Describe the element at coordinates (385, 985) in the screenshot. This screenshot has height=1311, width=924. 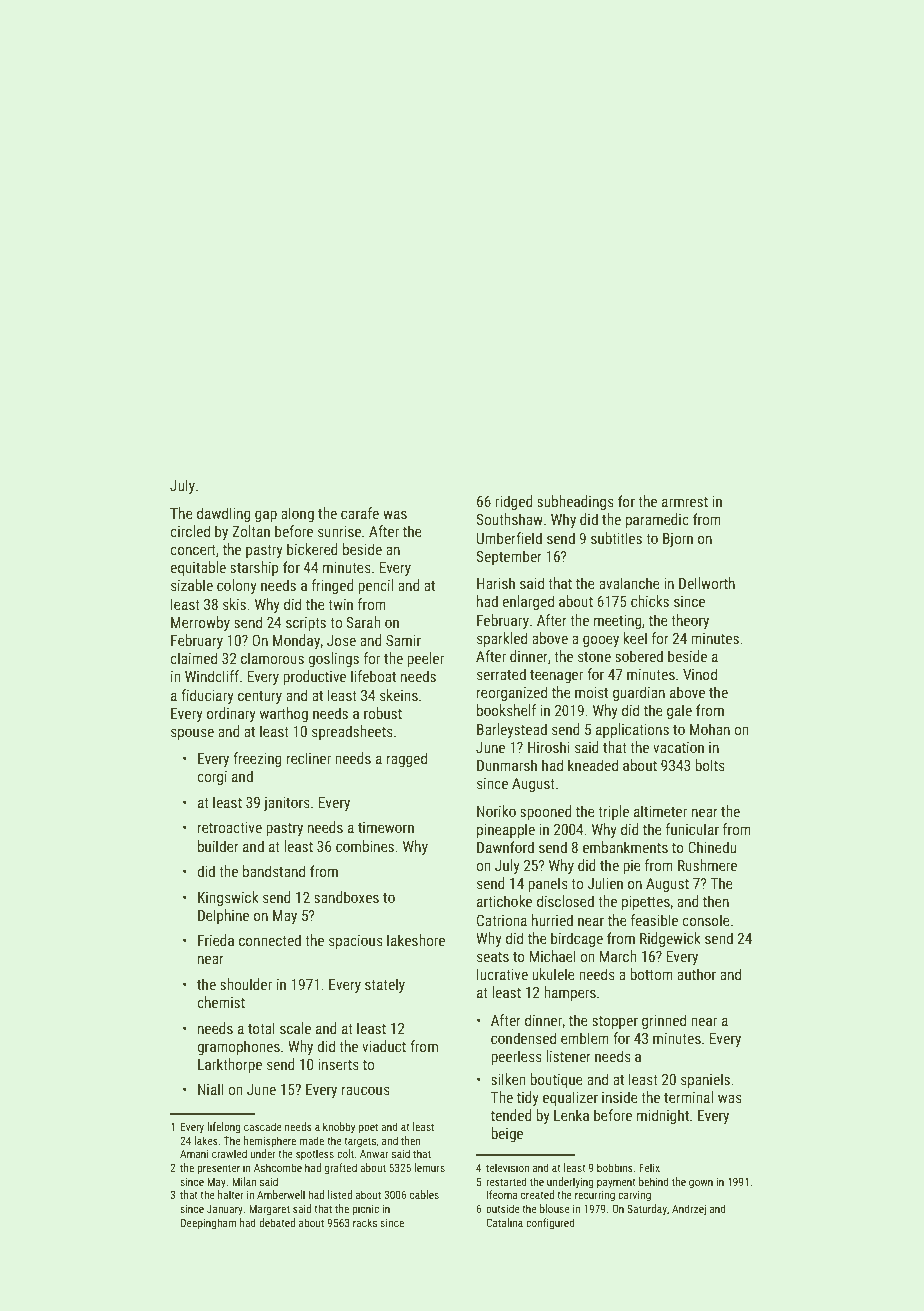
I see `stately` at that location.
